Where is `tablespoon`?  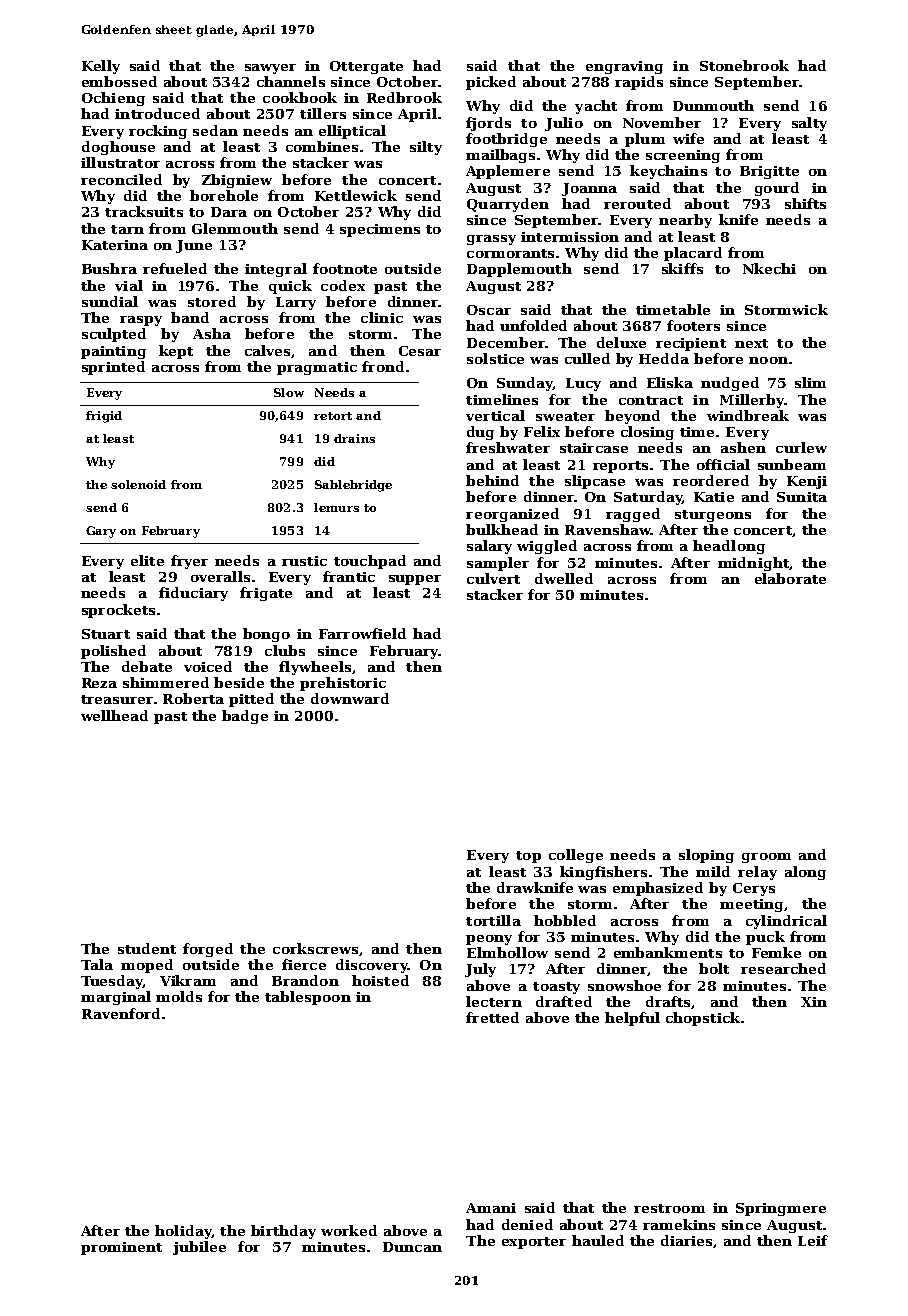 tablespoon is located at coordinates (308, 998).
